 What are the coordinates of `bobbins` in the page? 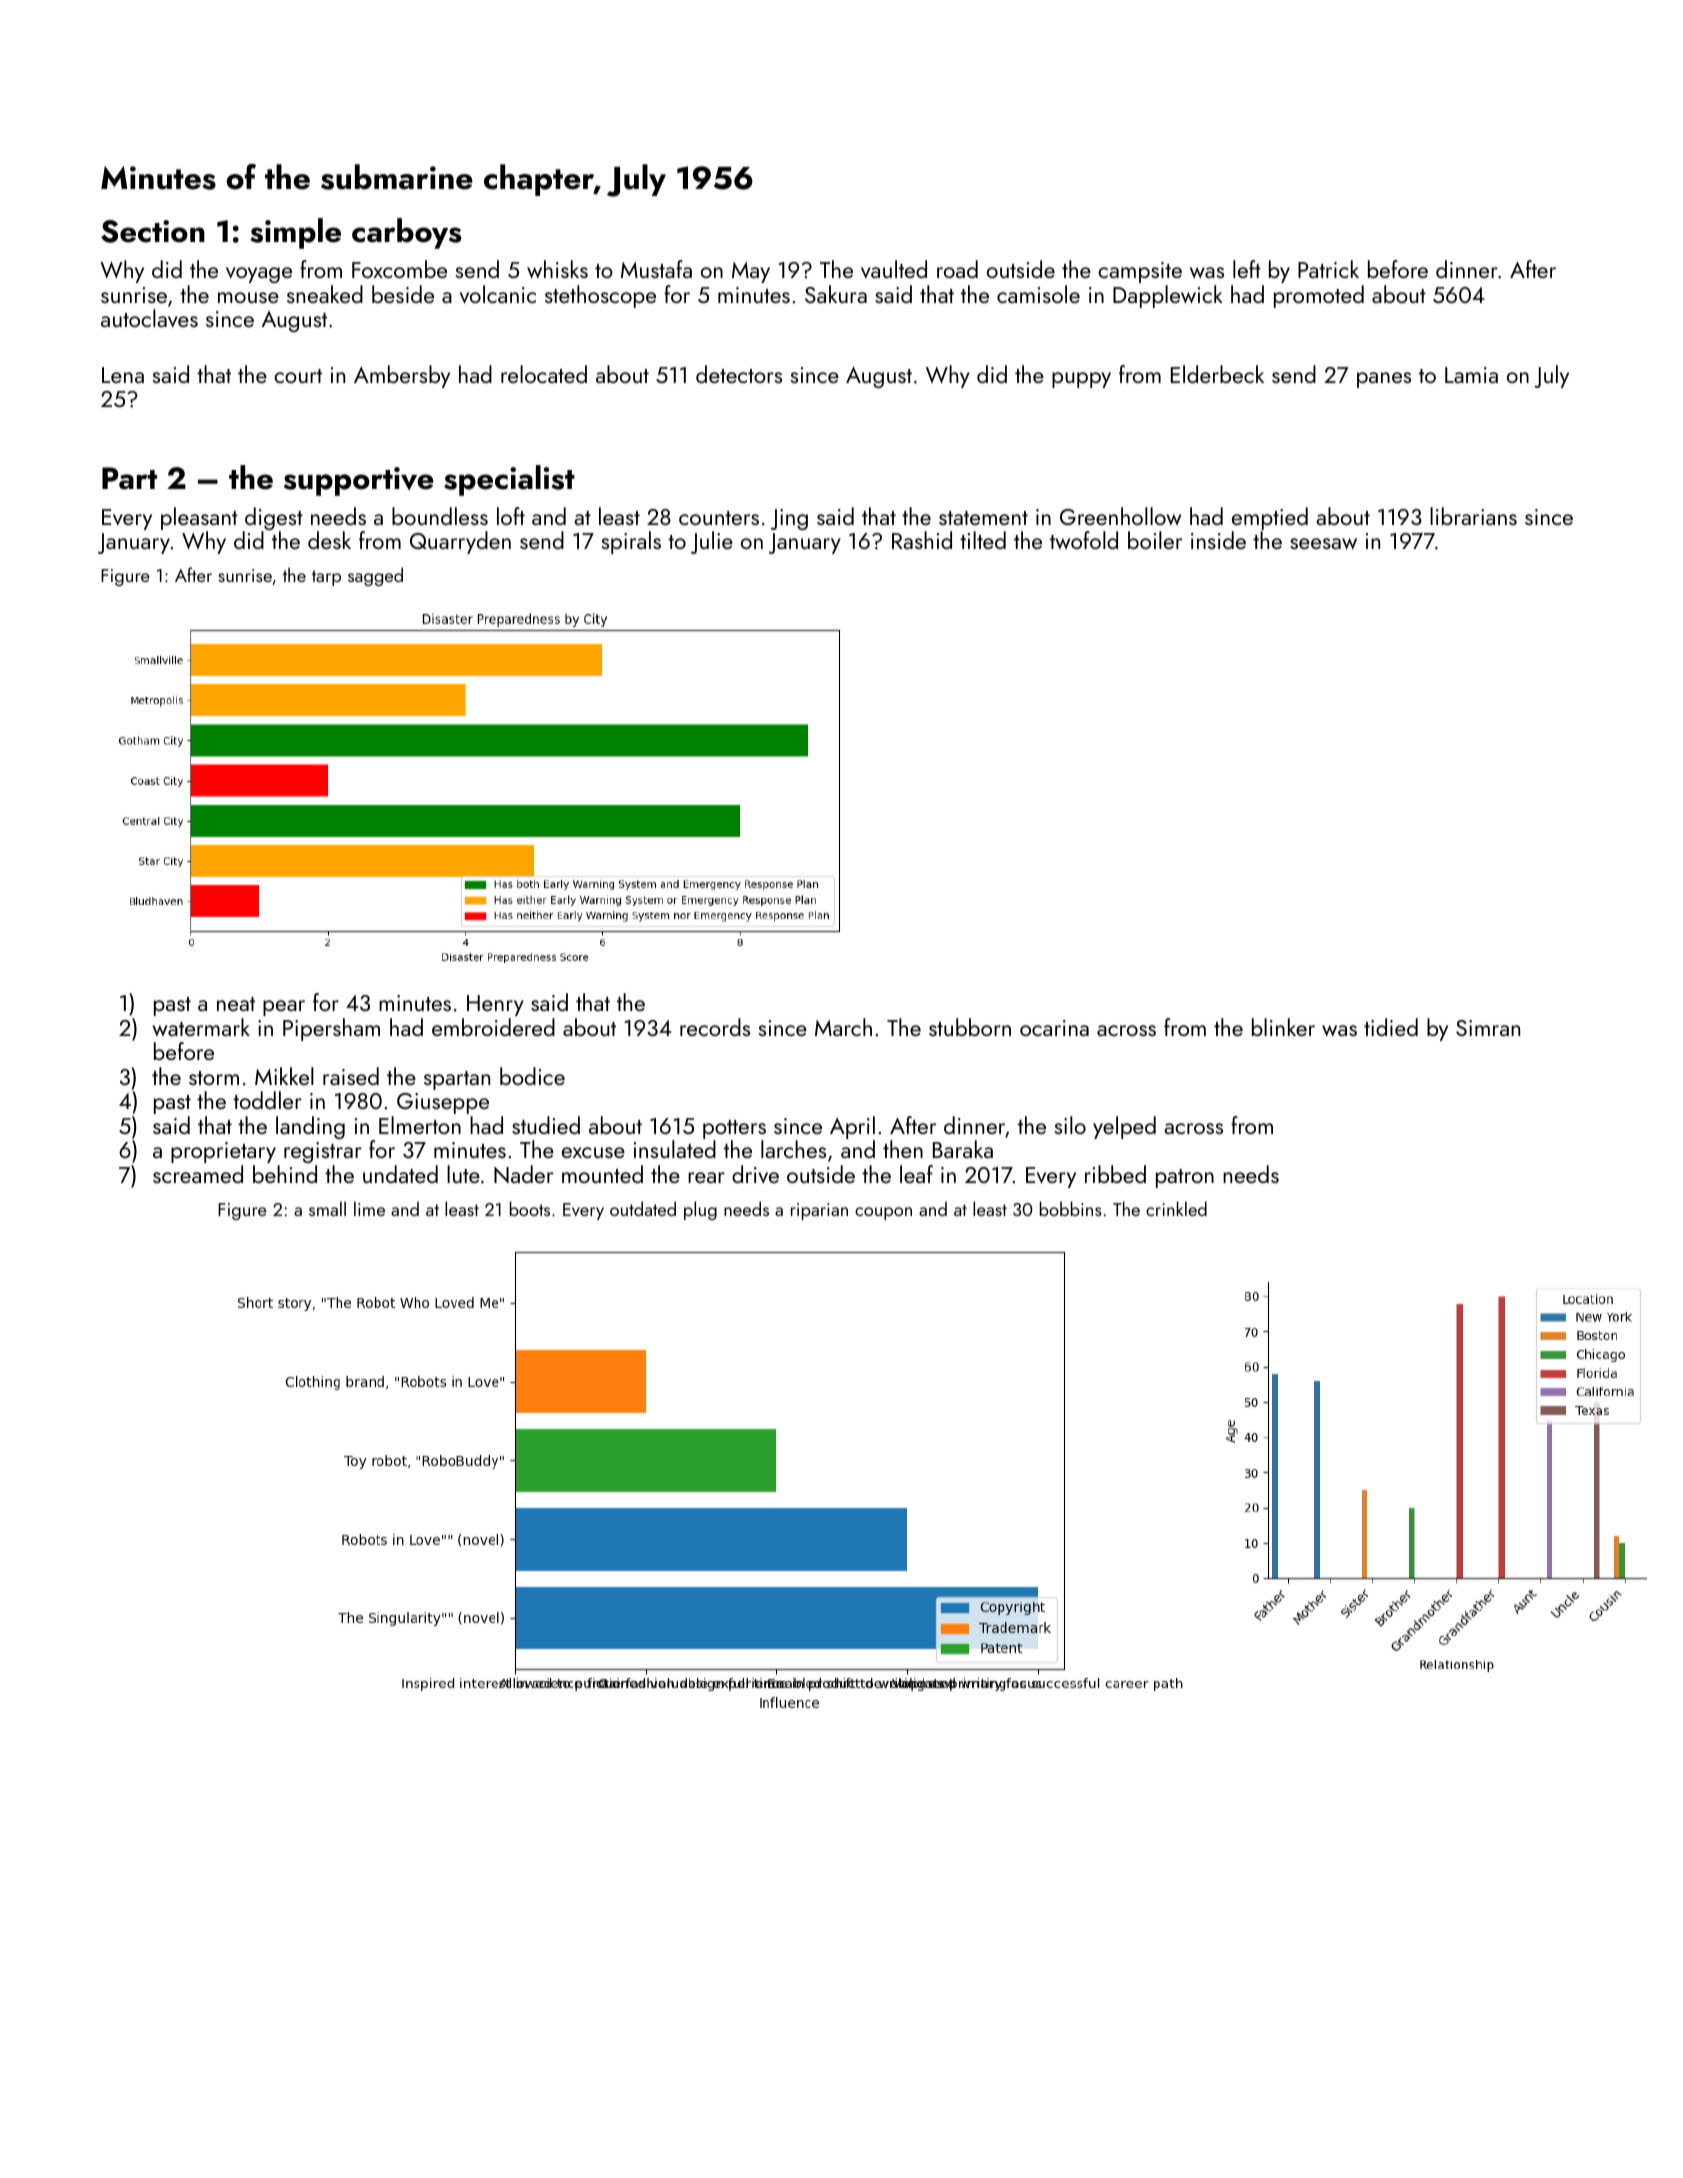 It's located at (1071, 1208).
